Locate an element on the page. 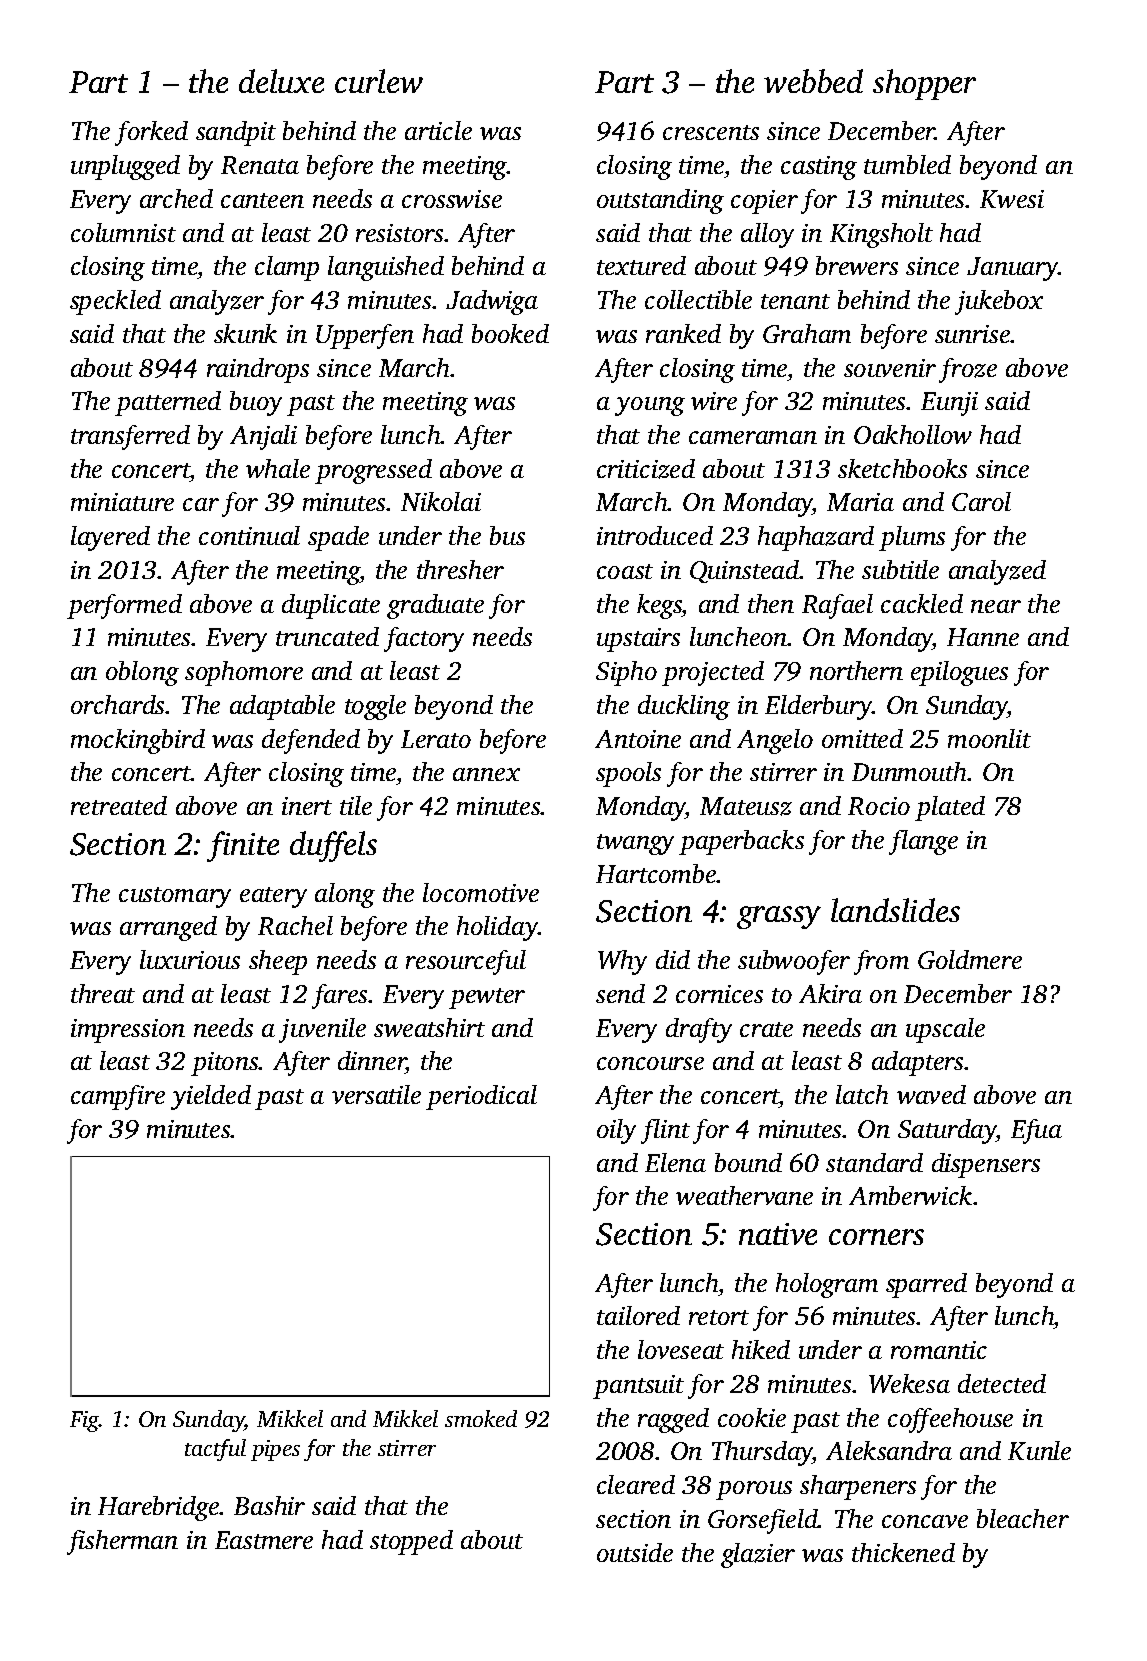 The image size is (1147, 1661). periodical is located at coordinates (481, 1097).
